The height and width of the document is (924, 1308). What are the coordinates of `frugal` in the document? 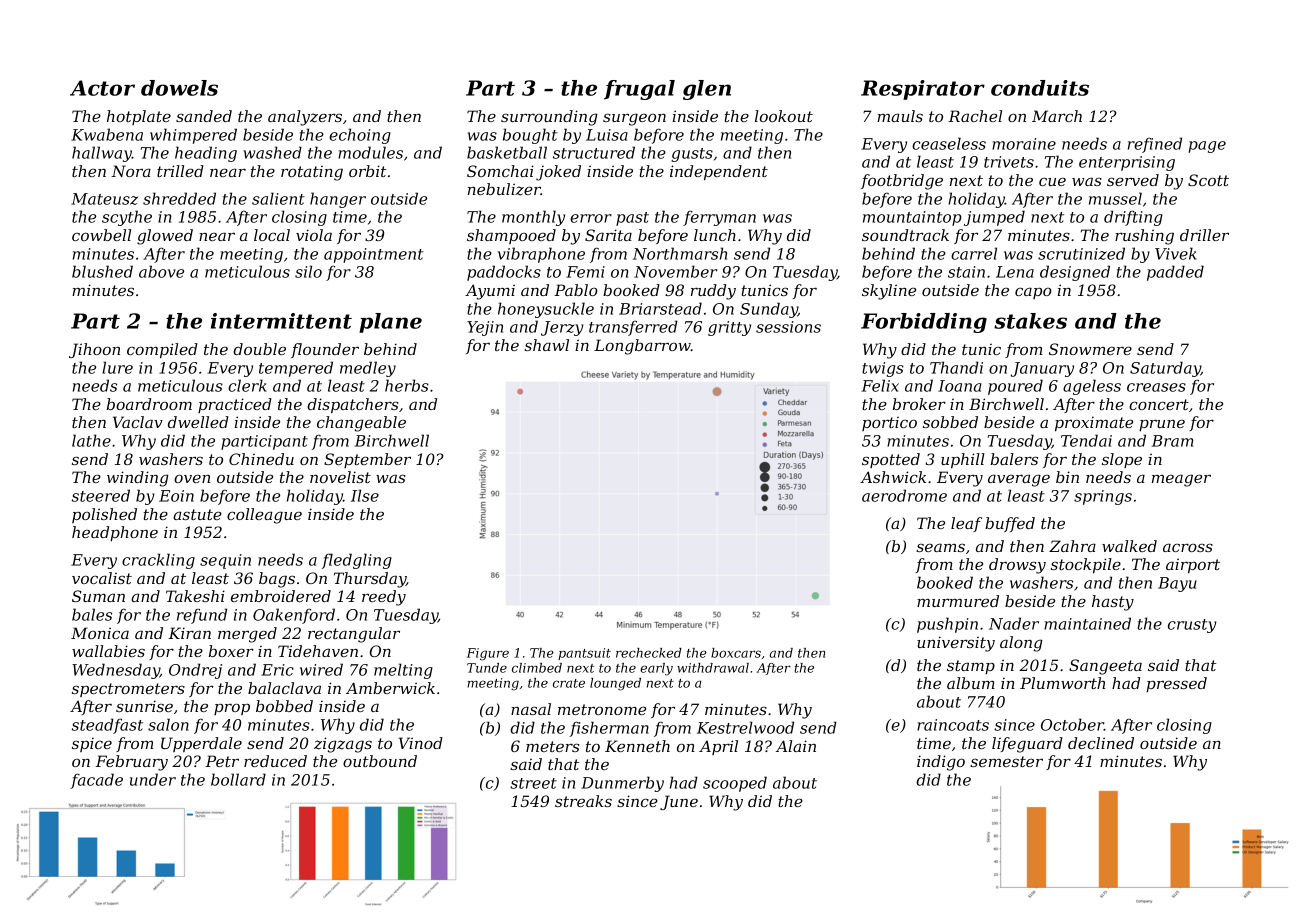 It's located at (639, 90).
